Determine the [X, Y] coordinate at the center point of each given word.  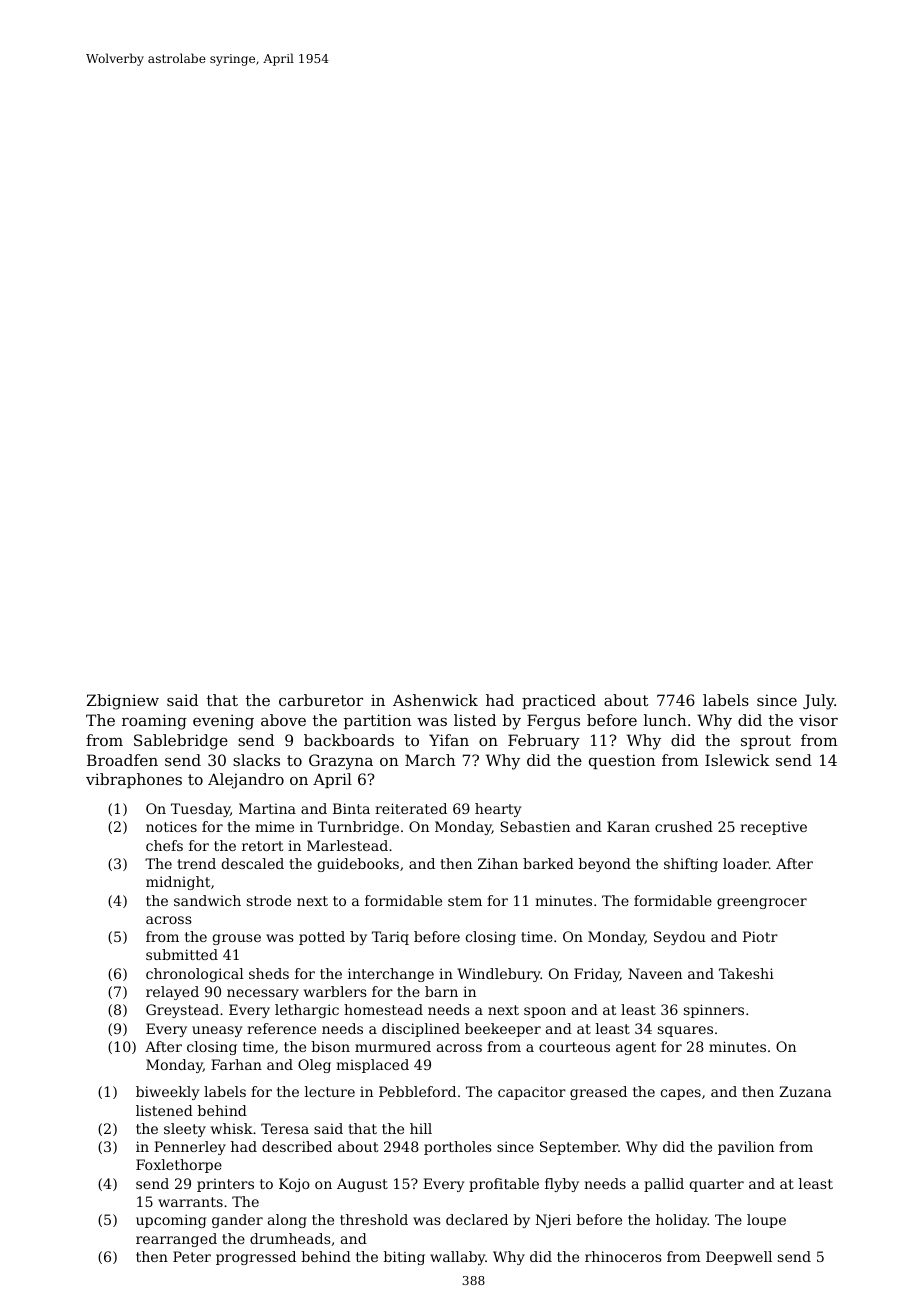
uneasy [217, 1031]
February [544, 742]
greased [598, 1093]
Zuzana [805, 1091]
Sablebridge [181, 742]
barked [548, 863]
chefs [164, 845]
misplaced [372, 1066]
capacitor [532, 1093]
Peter [192, 1256]
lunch [665, 720]
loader [746, 863]
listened [164, 1110]
